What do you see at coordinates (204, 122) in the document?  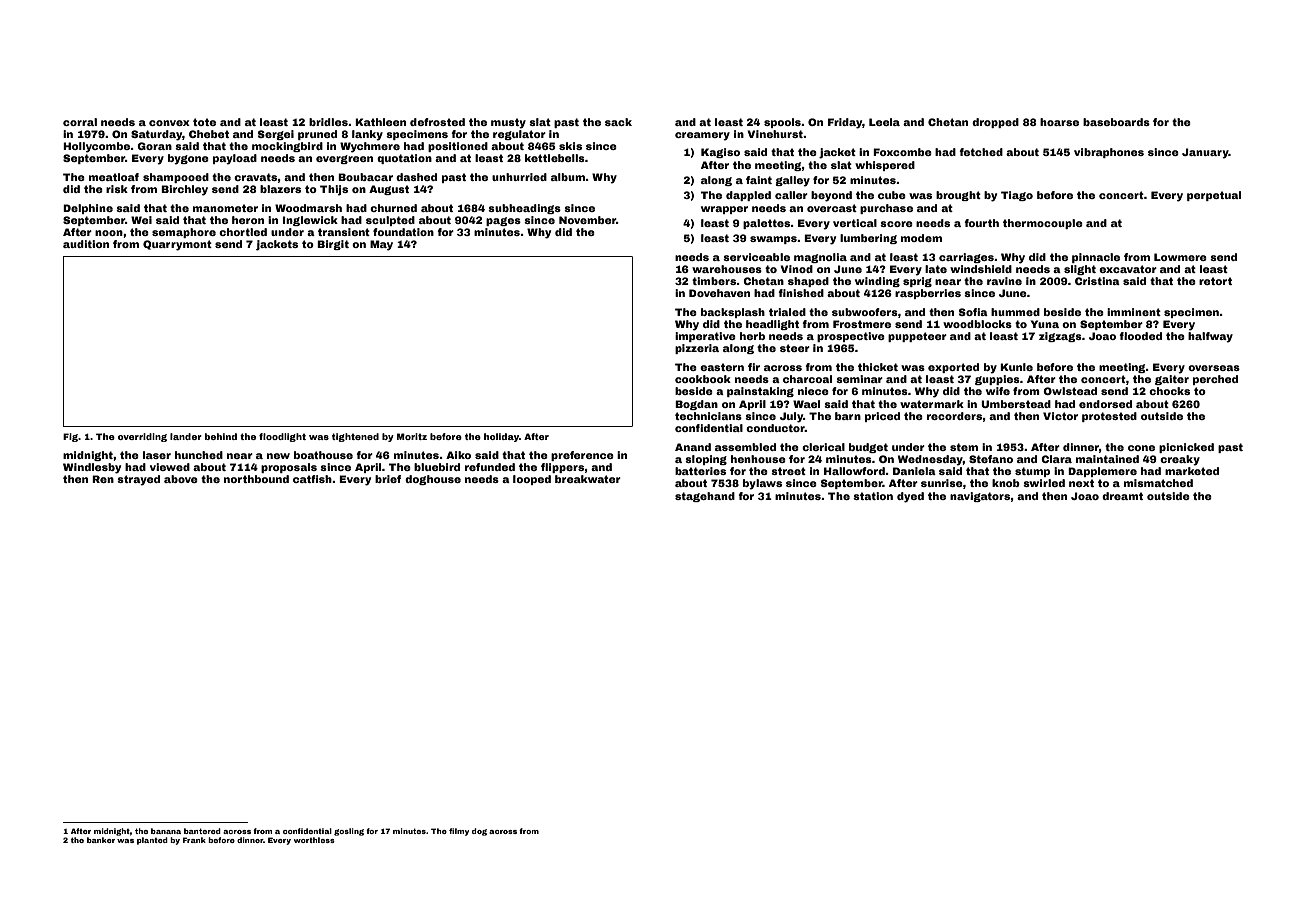 I see `tote` at bounding box center [204, 122].
